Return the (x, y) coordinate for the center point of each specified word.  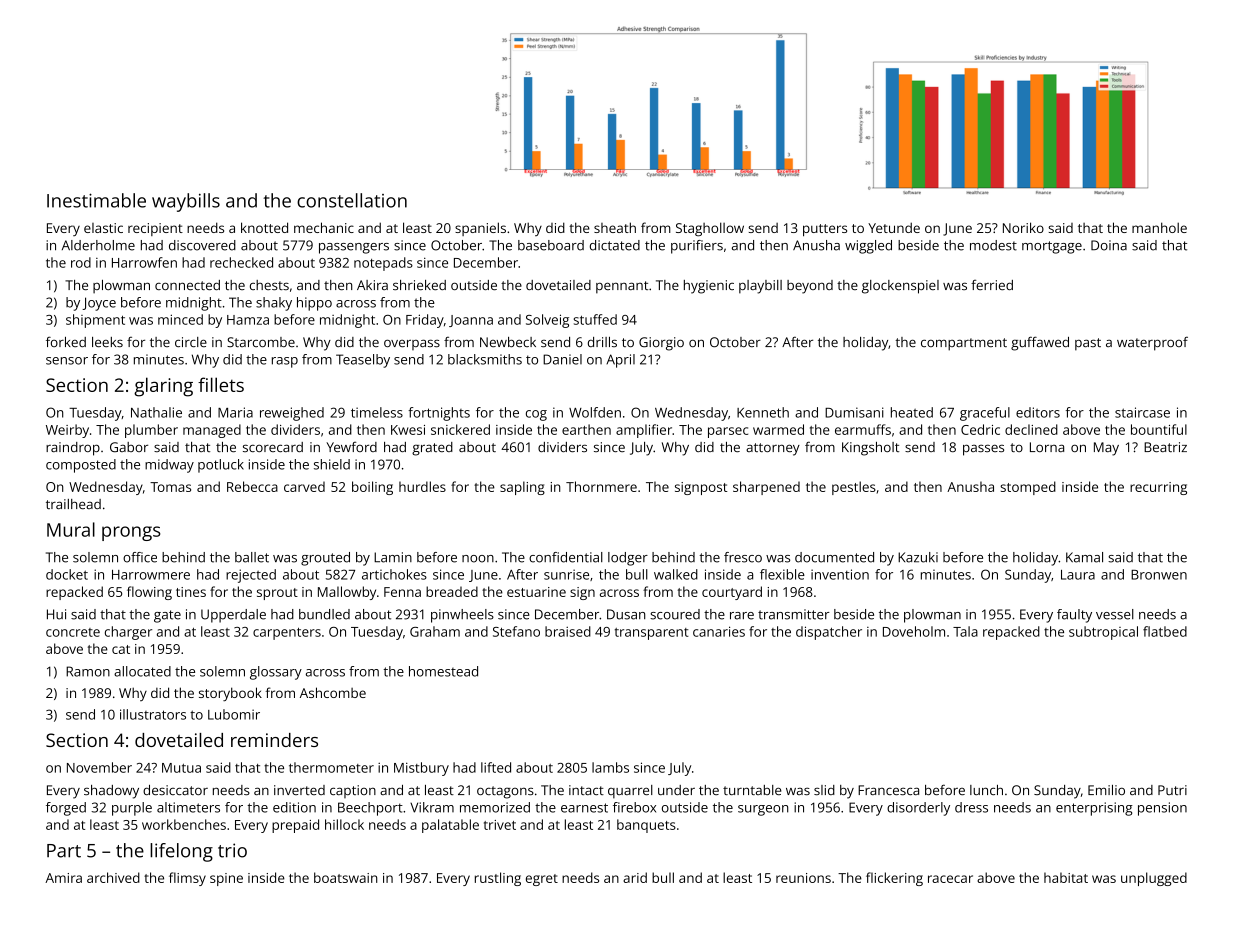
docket (67, 574)
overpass (412, 344)
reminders (274, 740)
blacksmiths (485, 359)
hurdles (422, 486)
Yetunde (894, 227)
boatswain (345, 877)
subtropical (1103, 633)
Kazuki (918, 557)
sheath (615, 227)
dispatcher (829, 633)
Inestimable (96, 200)
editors (1038, 412)
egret (542, 880)
